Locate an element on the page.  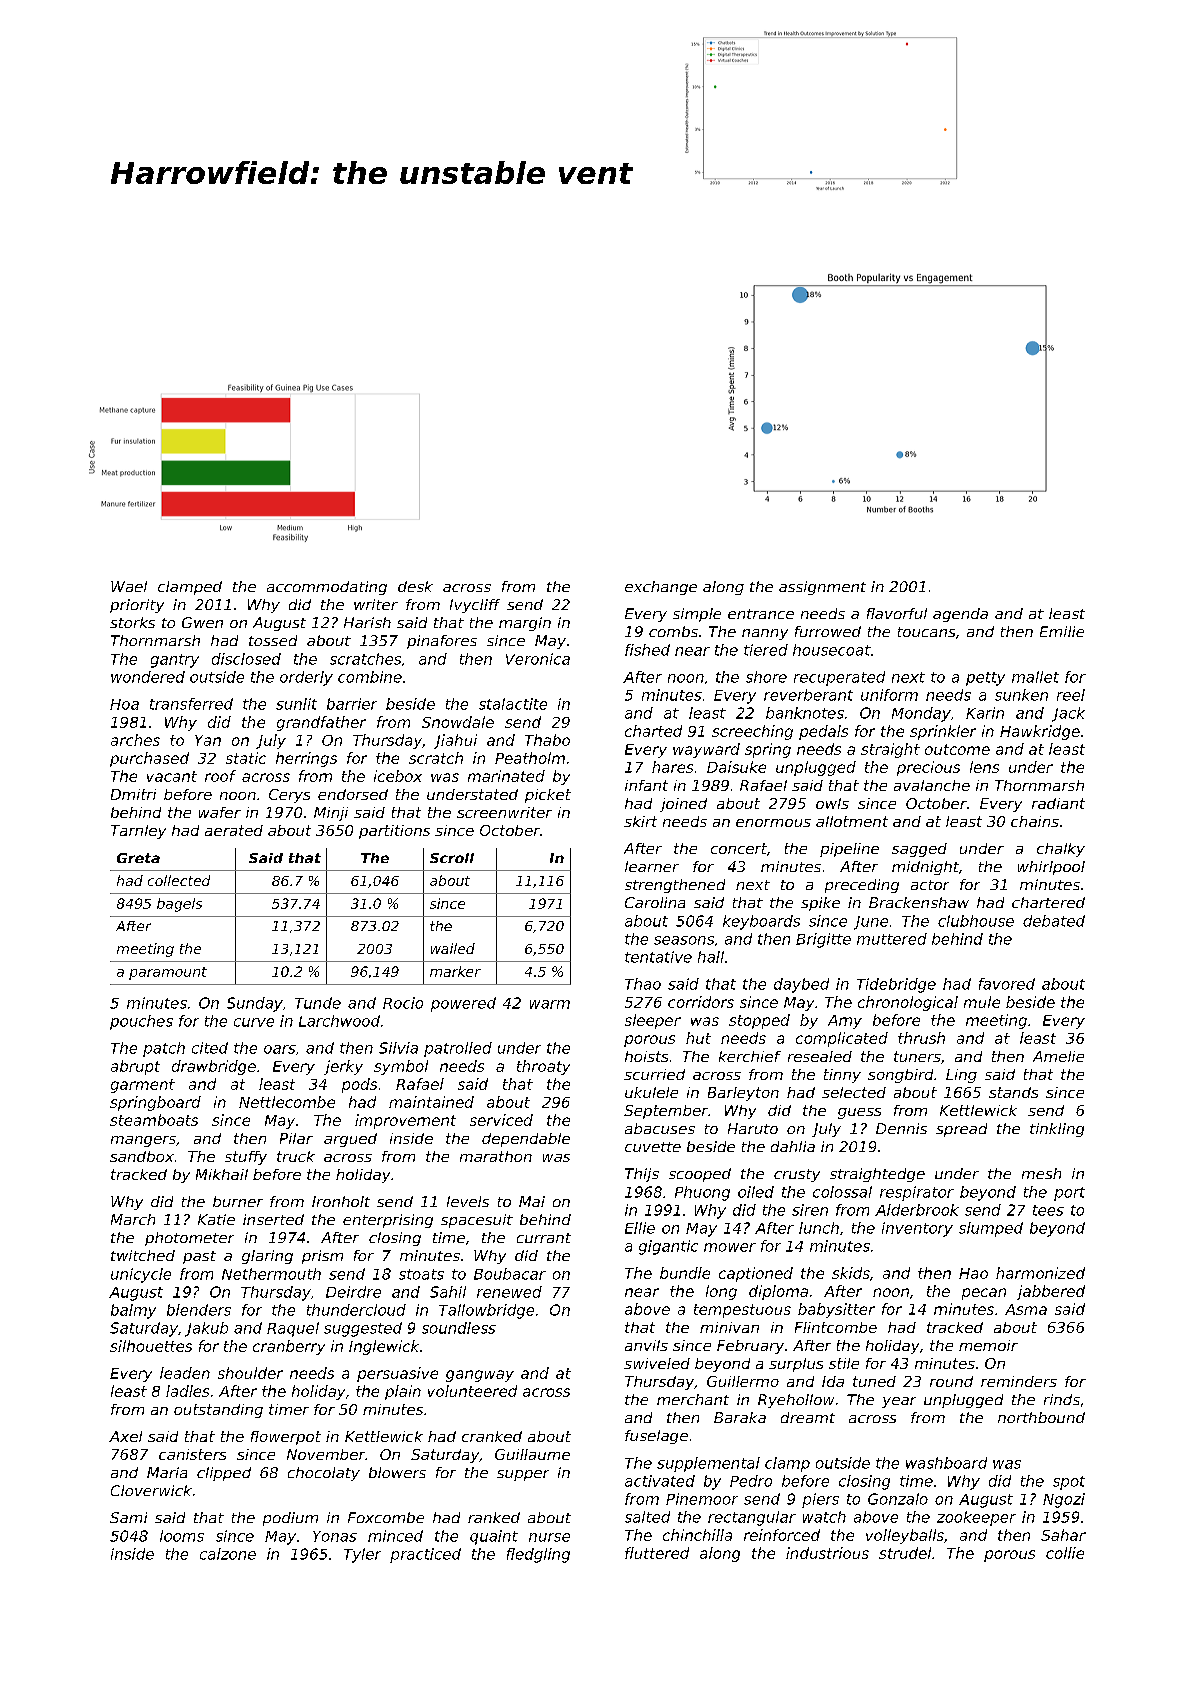
favored is located at coordinates (1007, 984).
